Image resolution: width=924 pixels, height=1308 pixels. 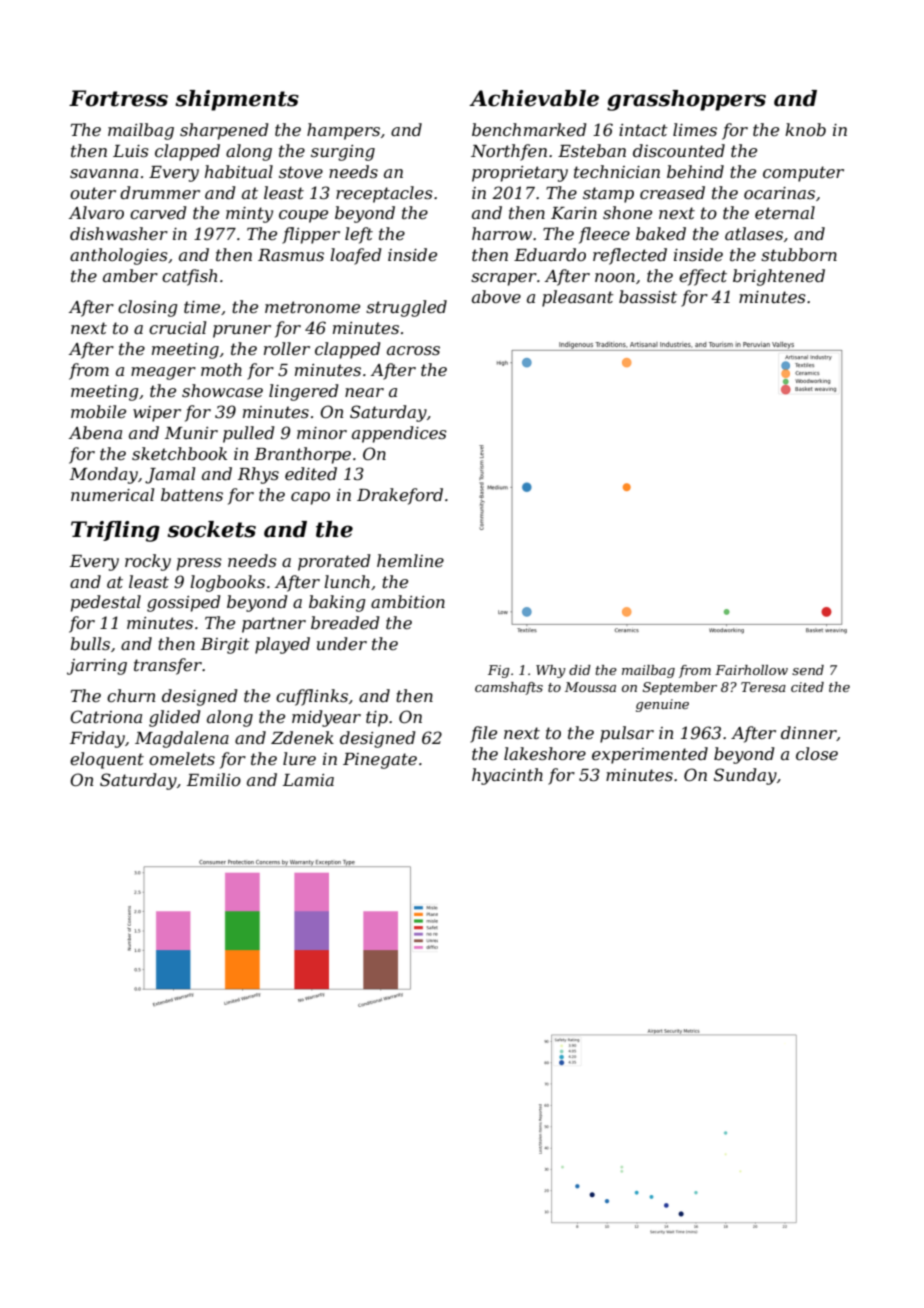 I want to click on hemline, so click(x=410, y=560).
